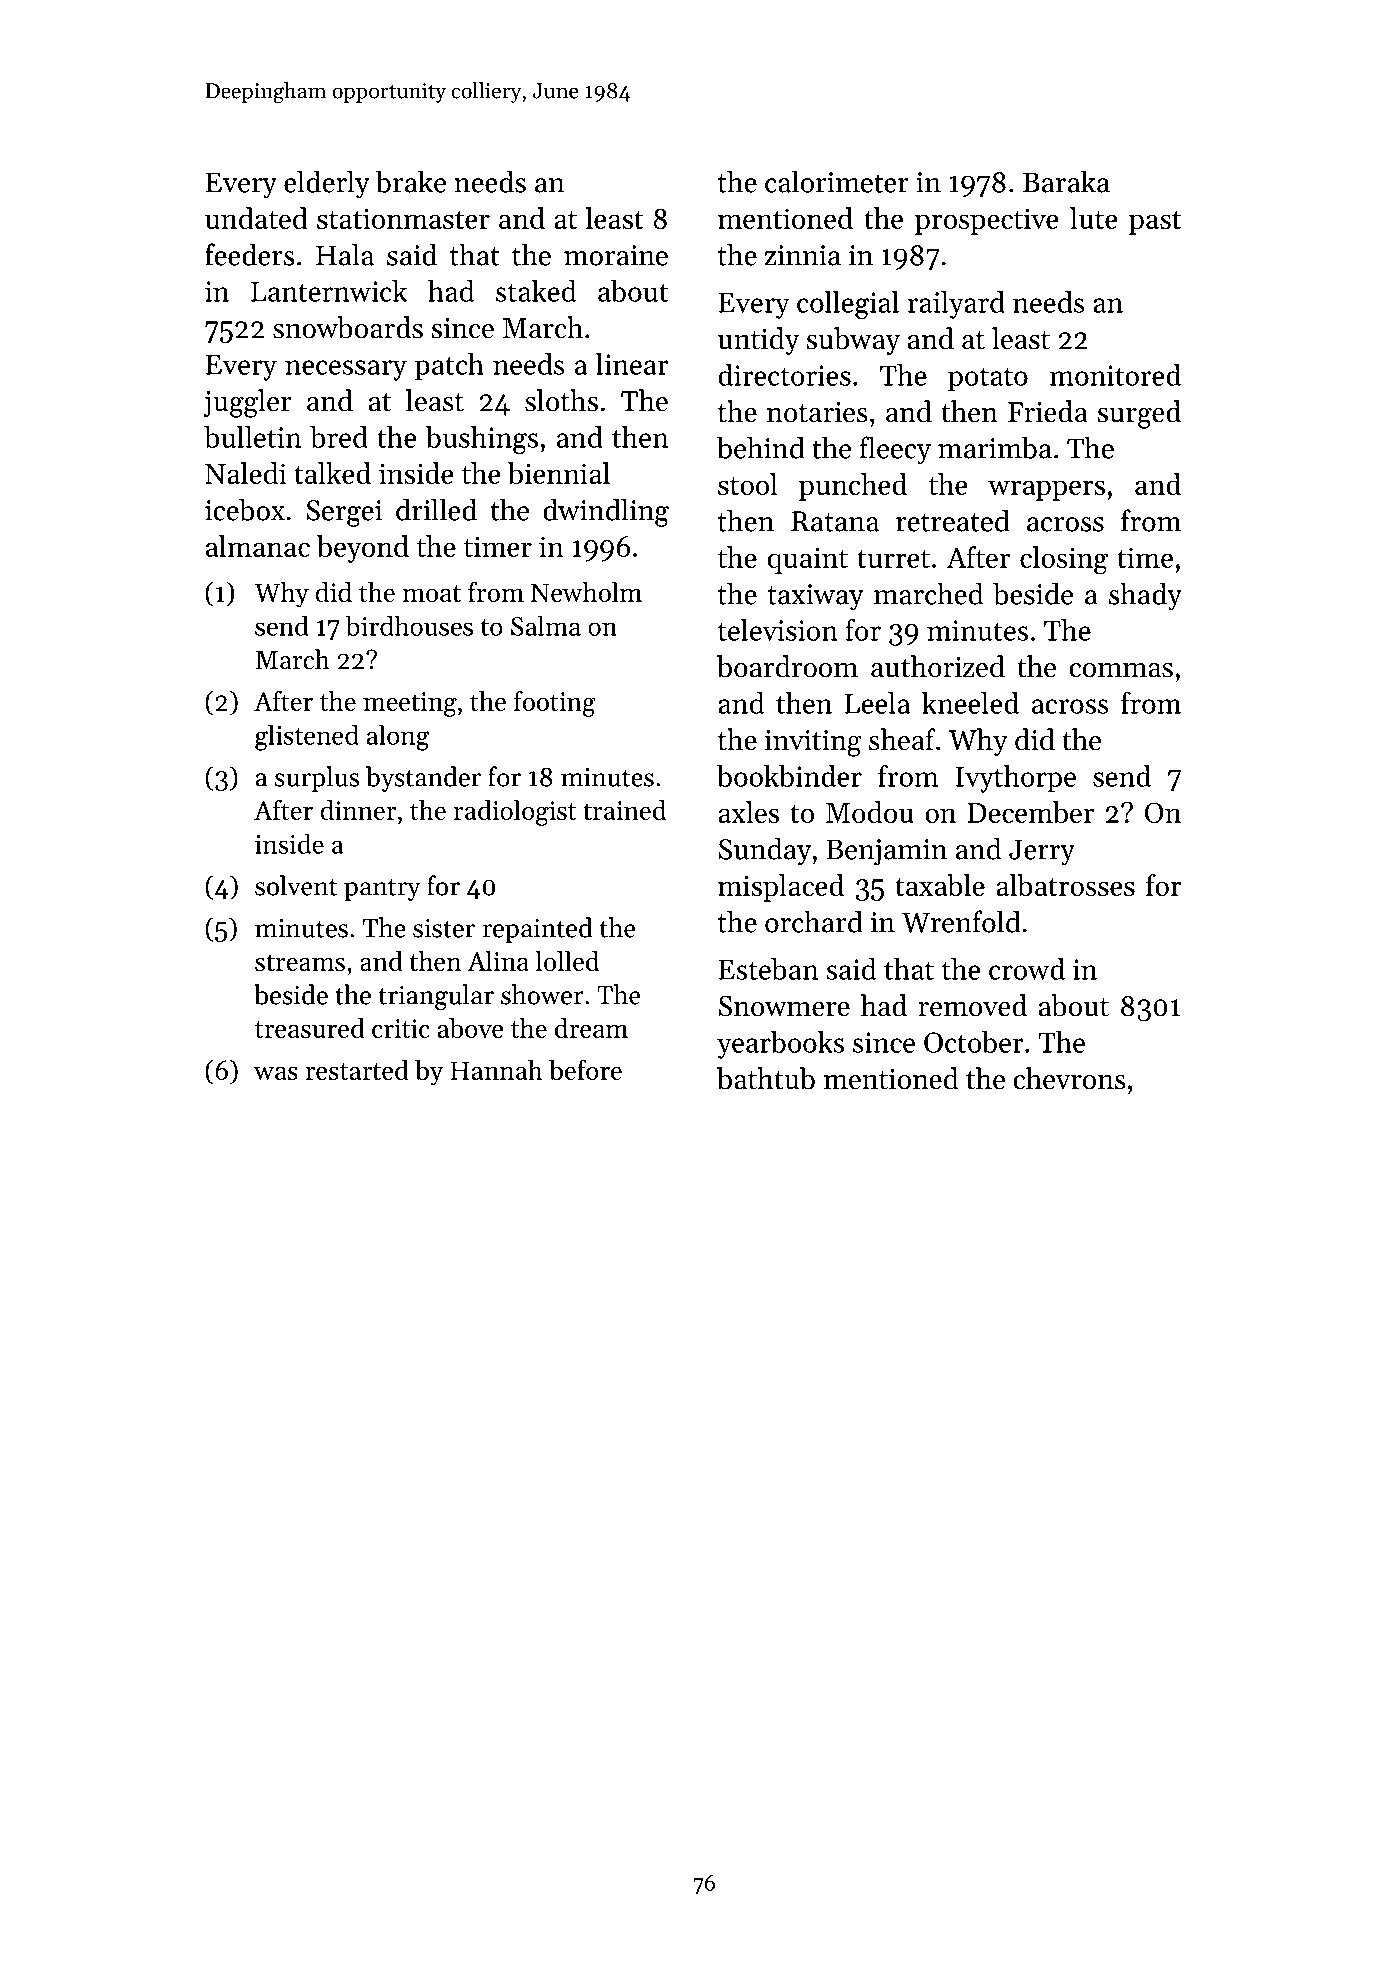  What do you see at coordinates (536, 291) in the screenshot?
I see `staked` at bounding box center [536, 291].
